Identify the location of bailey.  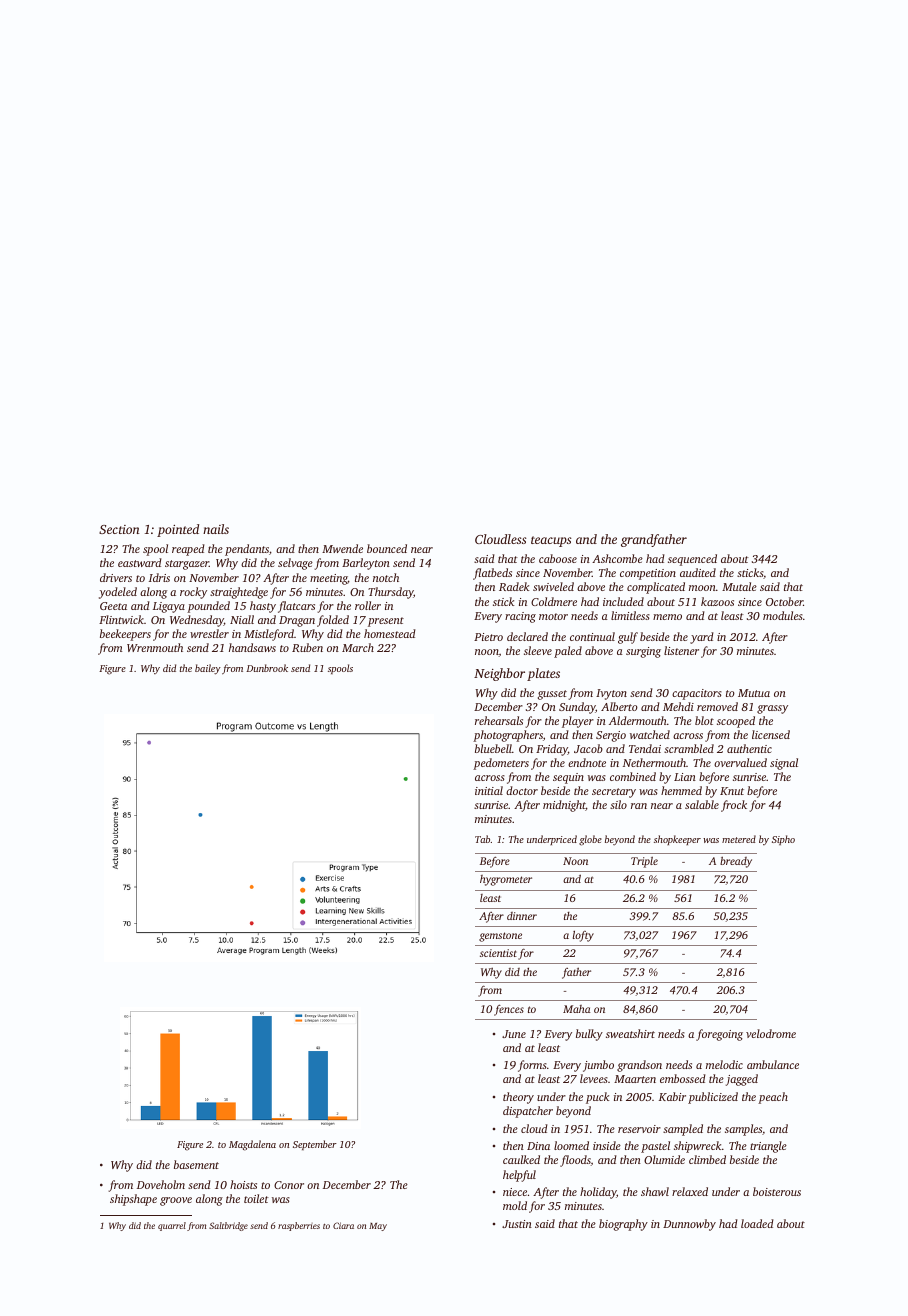
(208, 669).
